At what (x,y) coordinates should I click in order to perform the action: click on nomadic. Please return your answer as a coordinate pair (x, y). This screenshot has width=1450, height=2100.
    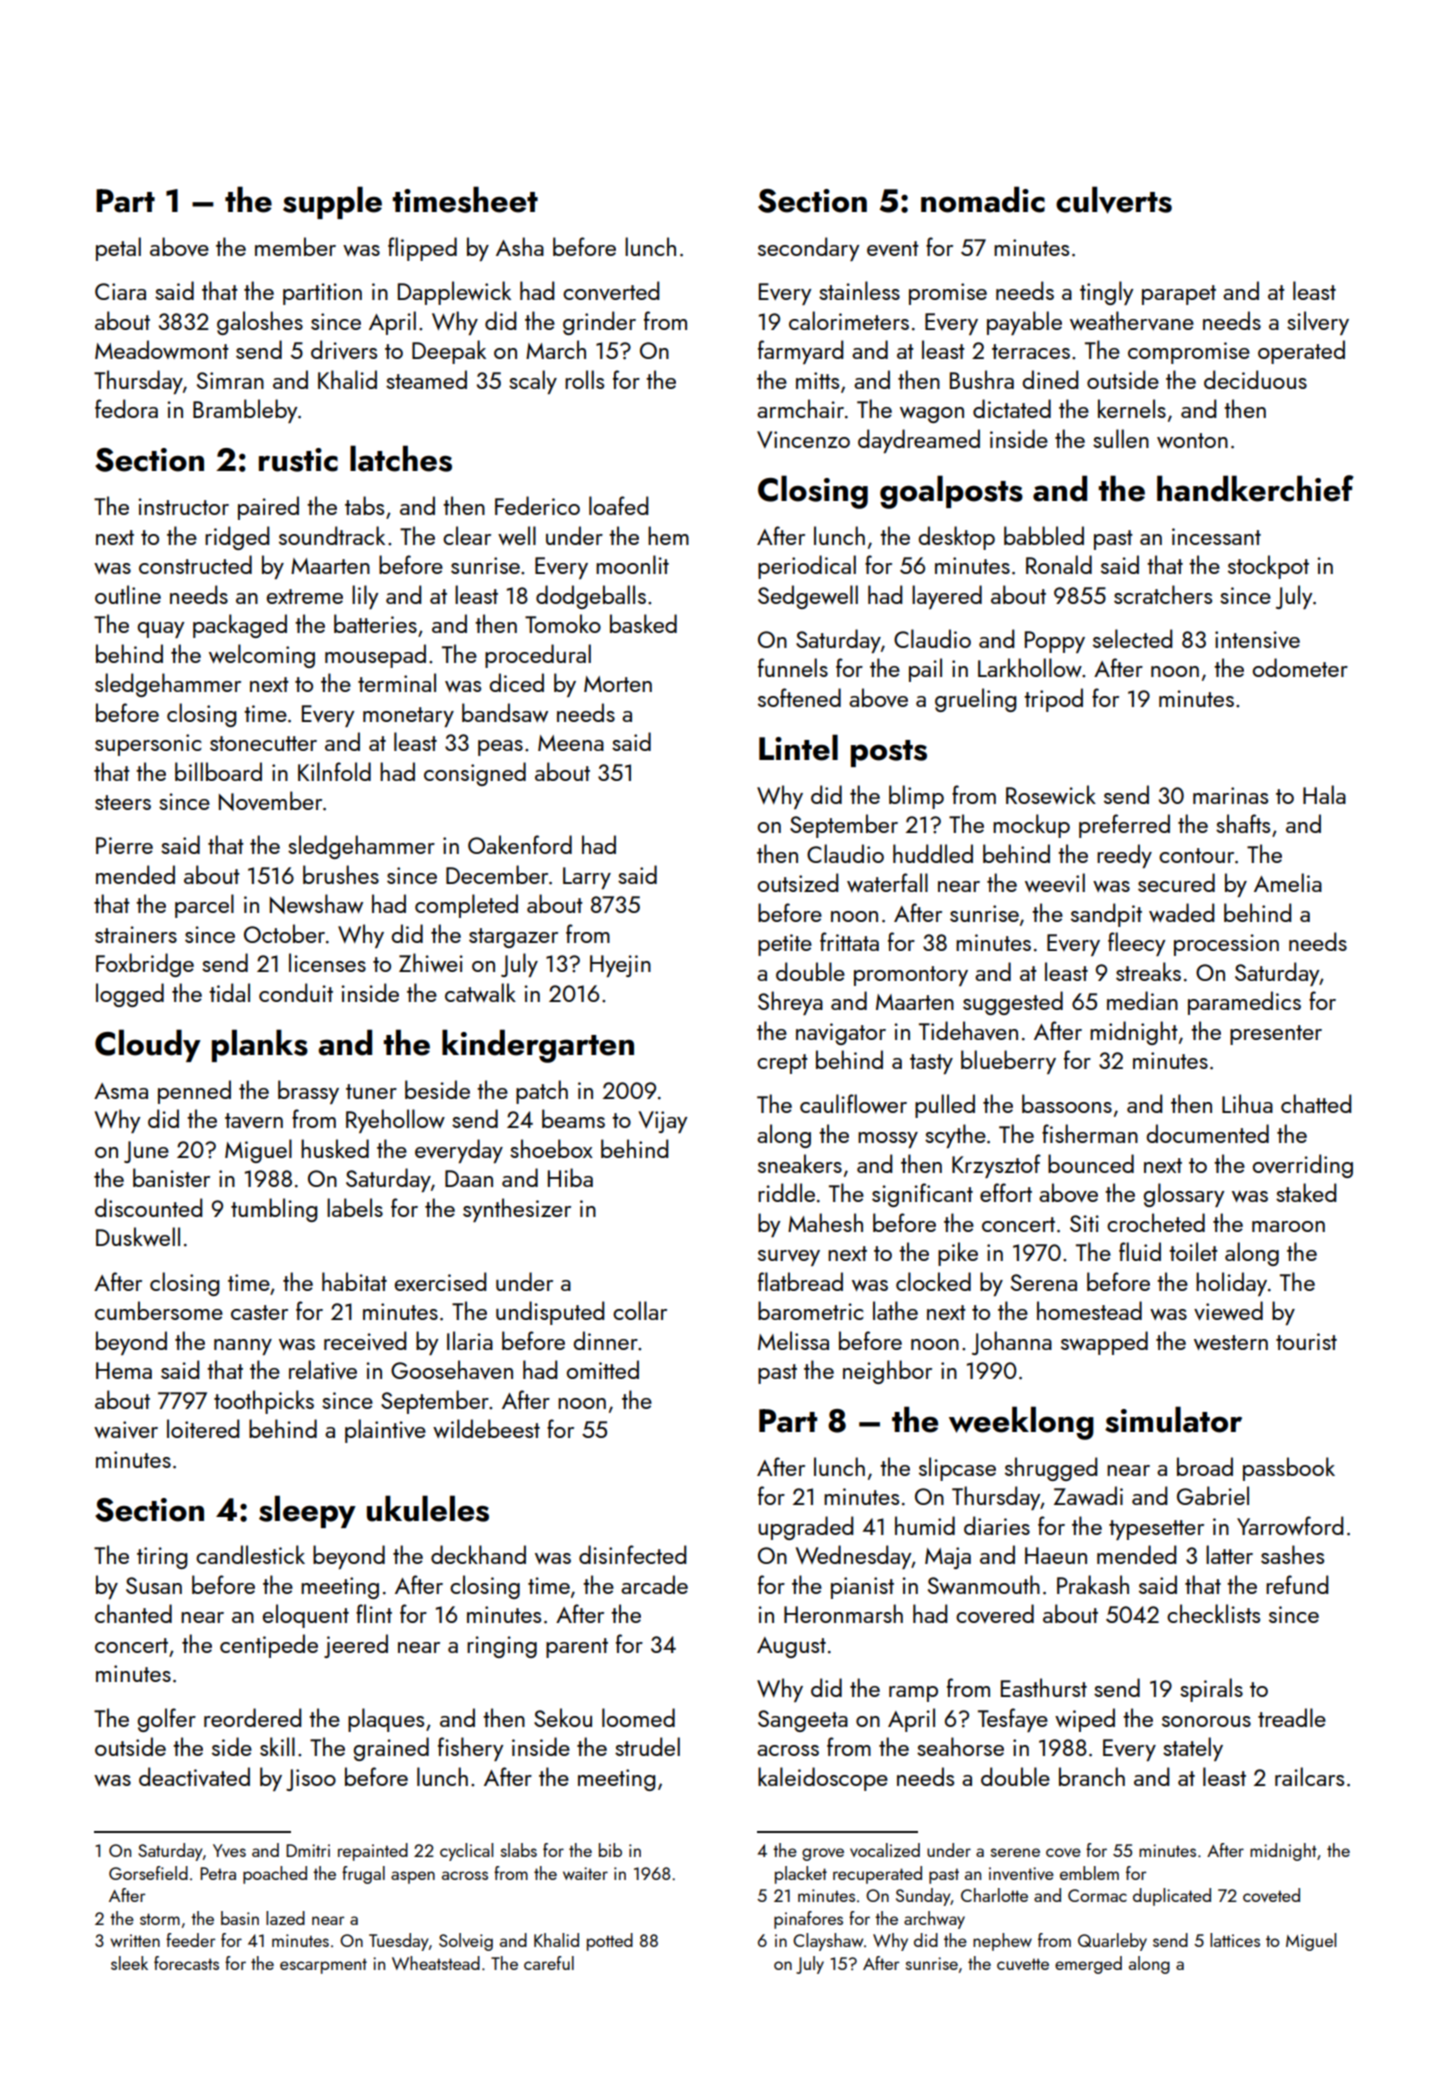
    Looking at the image, I should click on (983, 199).
